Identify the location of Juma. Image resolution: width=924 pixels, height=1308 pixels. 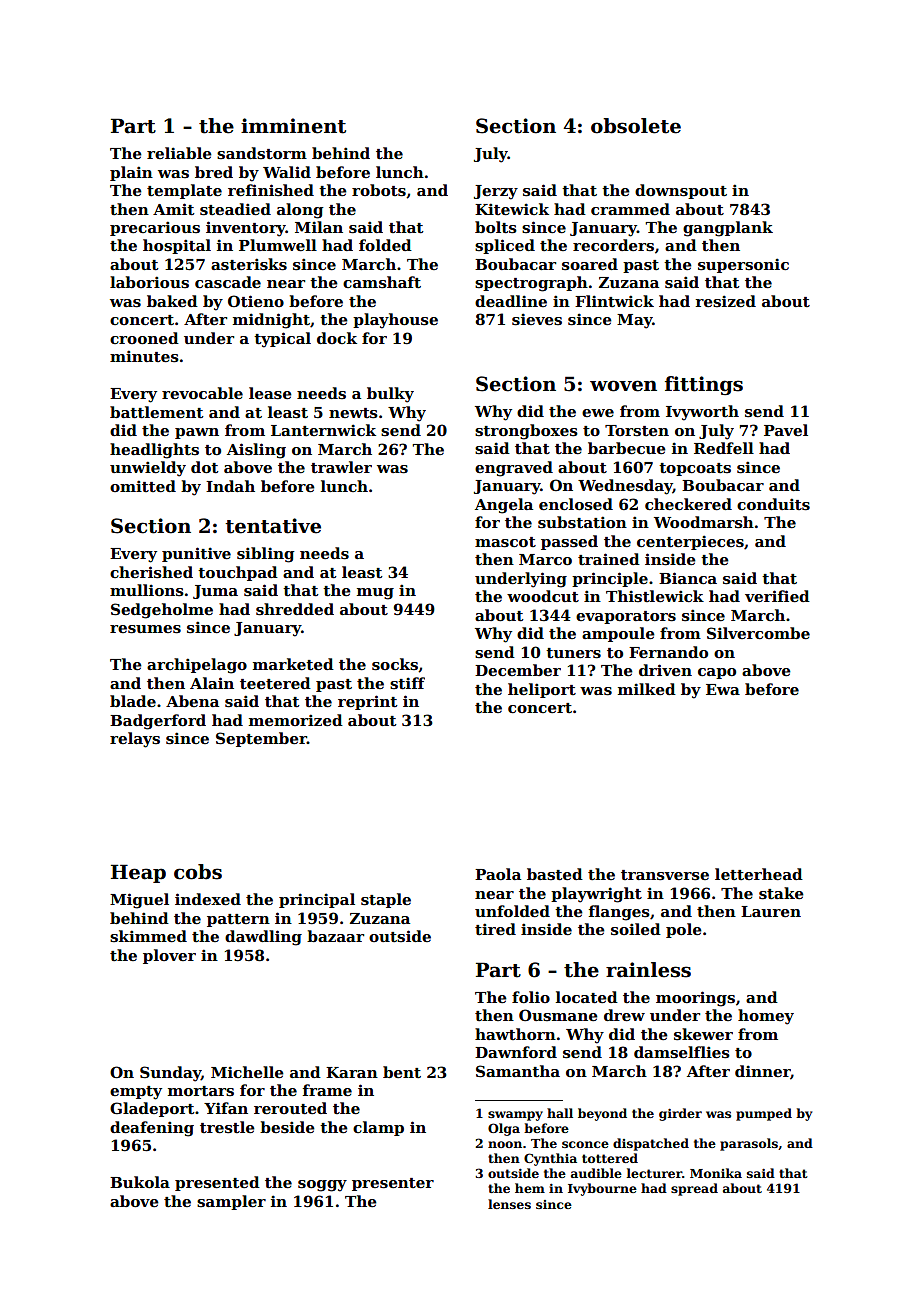
(215, 592).
